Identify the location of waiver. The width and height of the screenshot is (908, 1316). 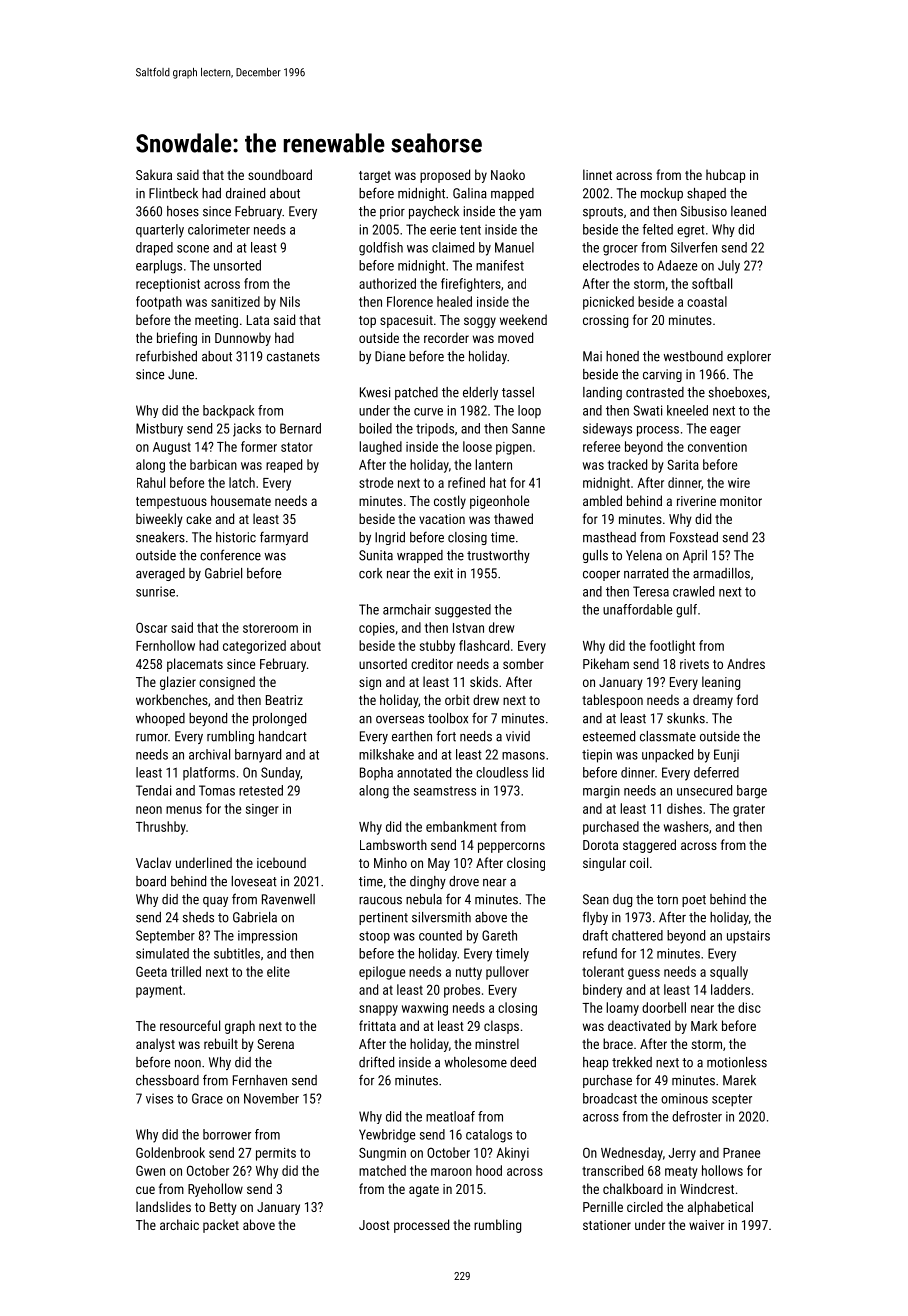
(706, 1225).
